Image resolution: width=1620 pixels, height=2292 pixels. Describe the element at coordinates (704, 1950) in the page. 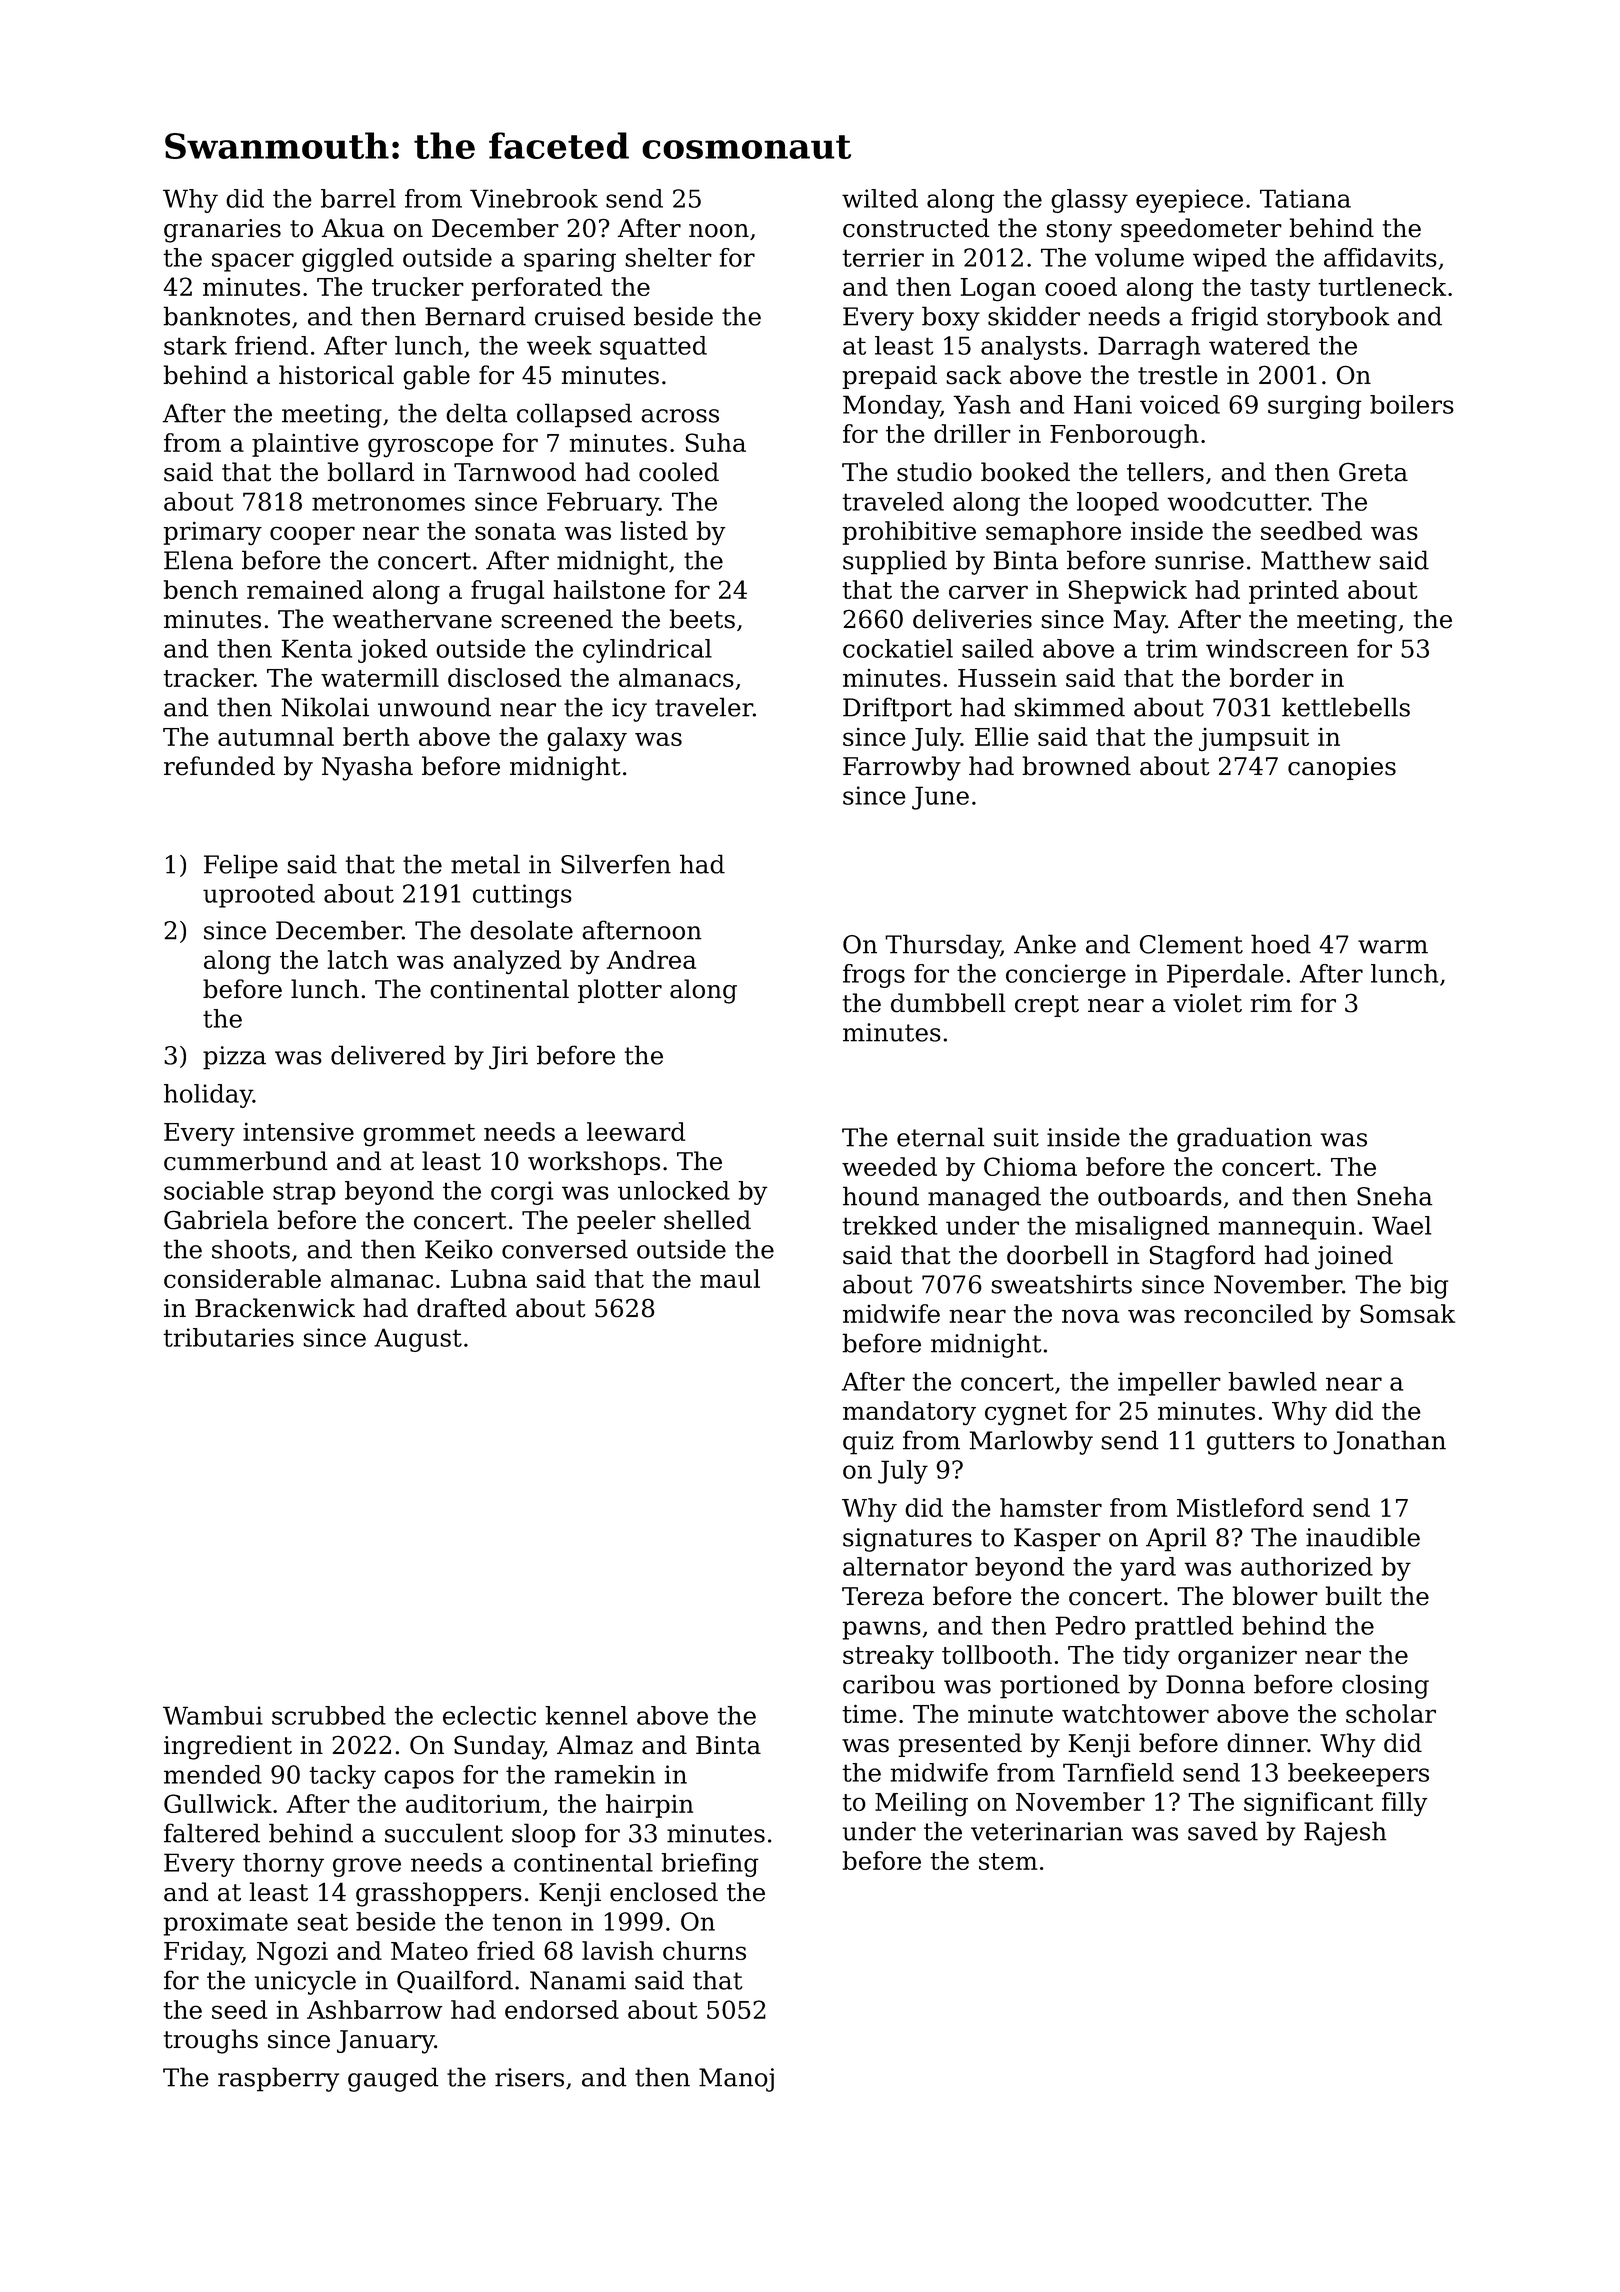

I see `churns` at that location.
